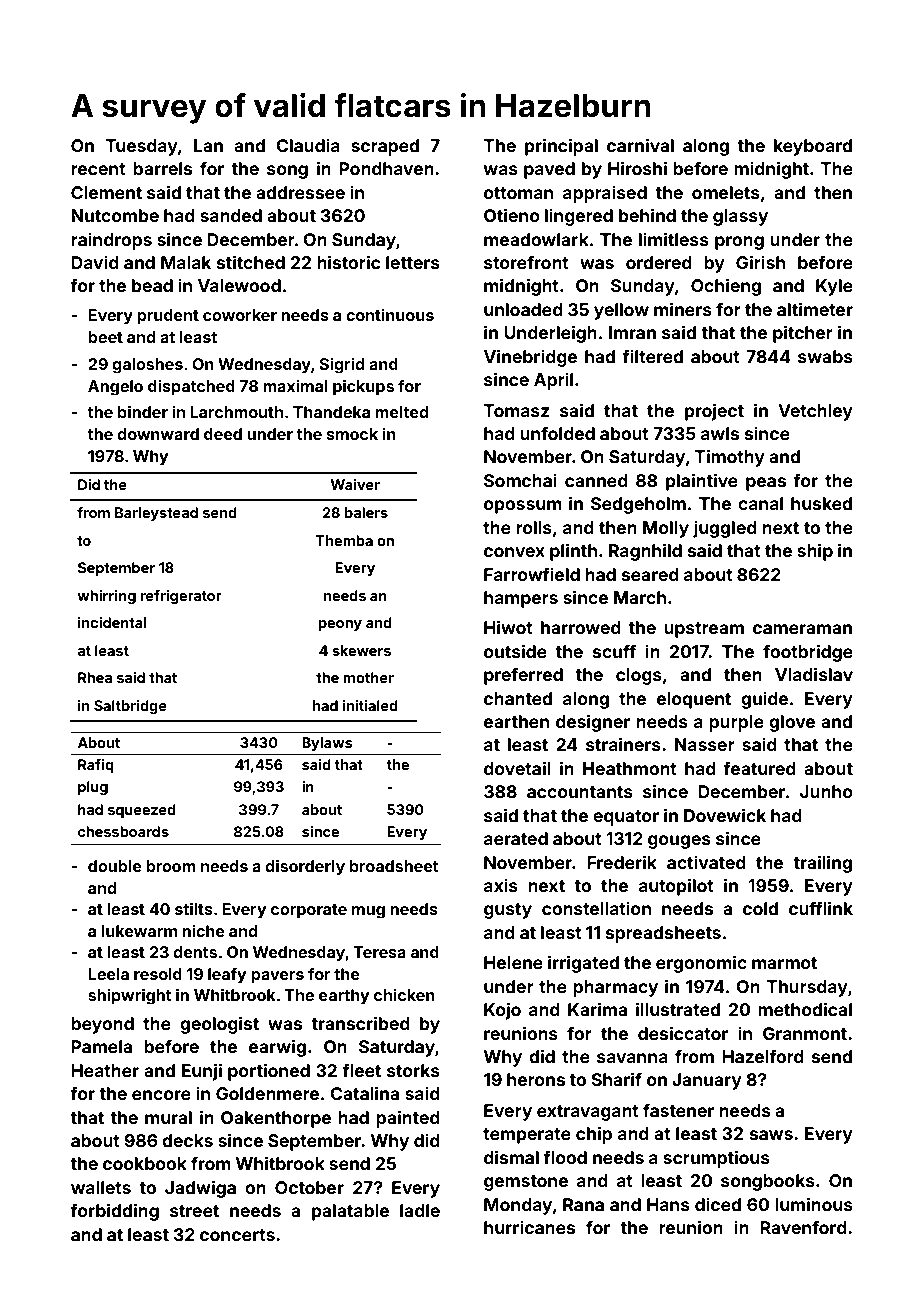  Describe the element at coordinates (740, 217) in the page. I see `glassy` at that location.
